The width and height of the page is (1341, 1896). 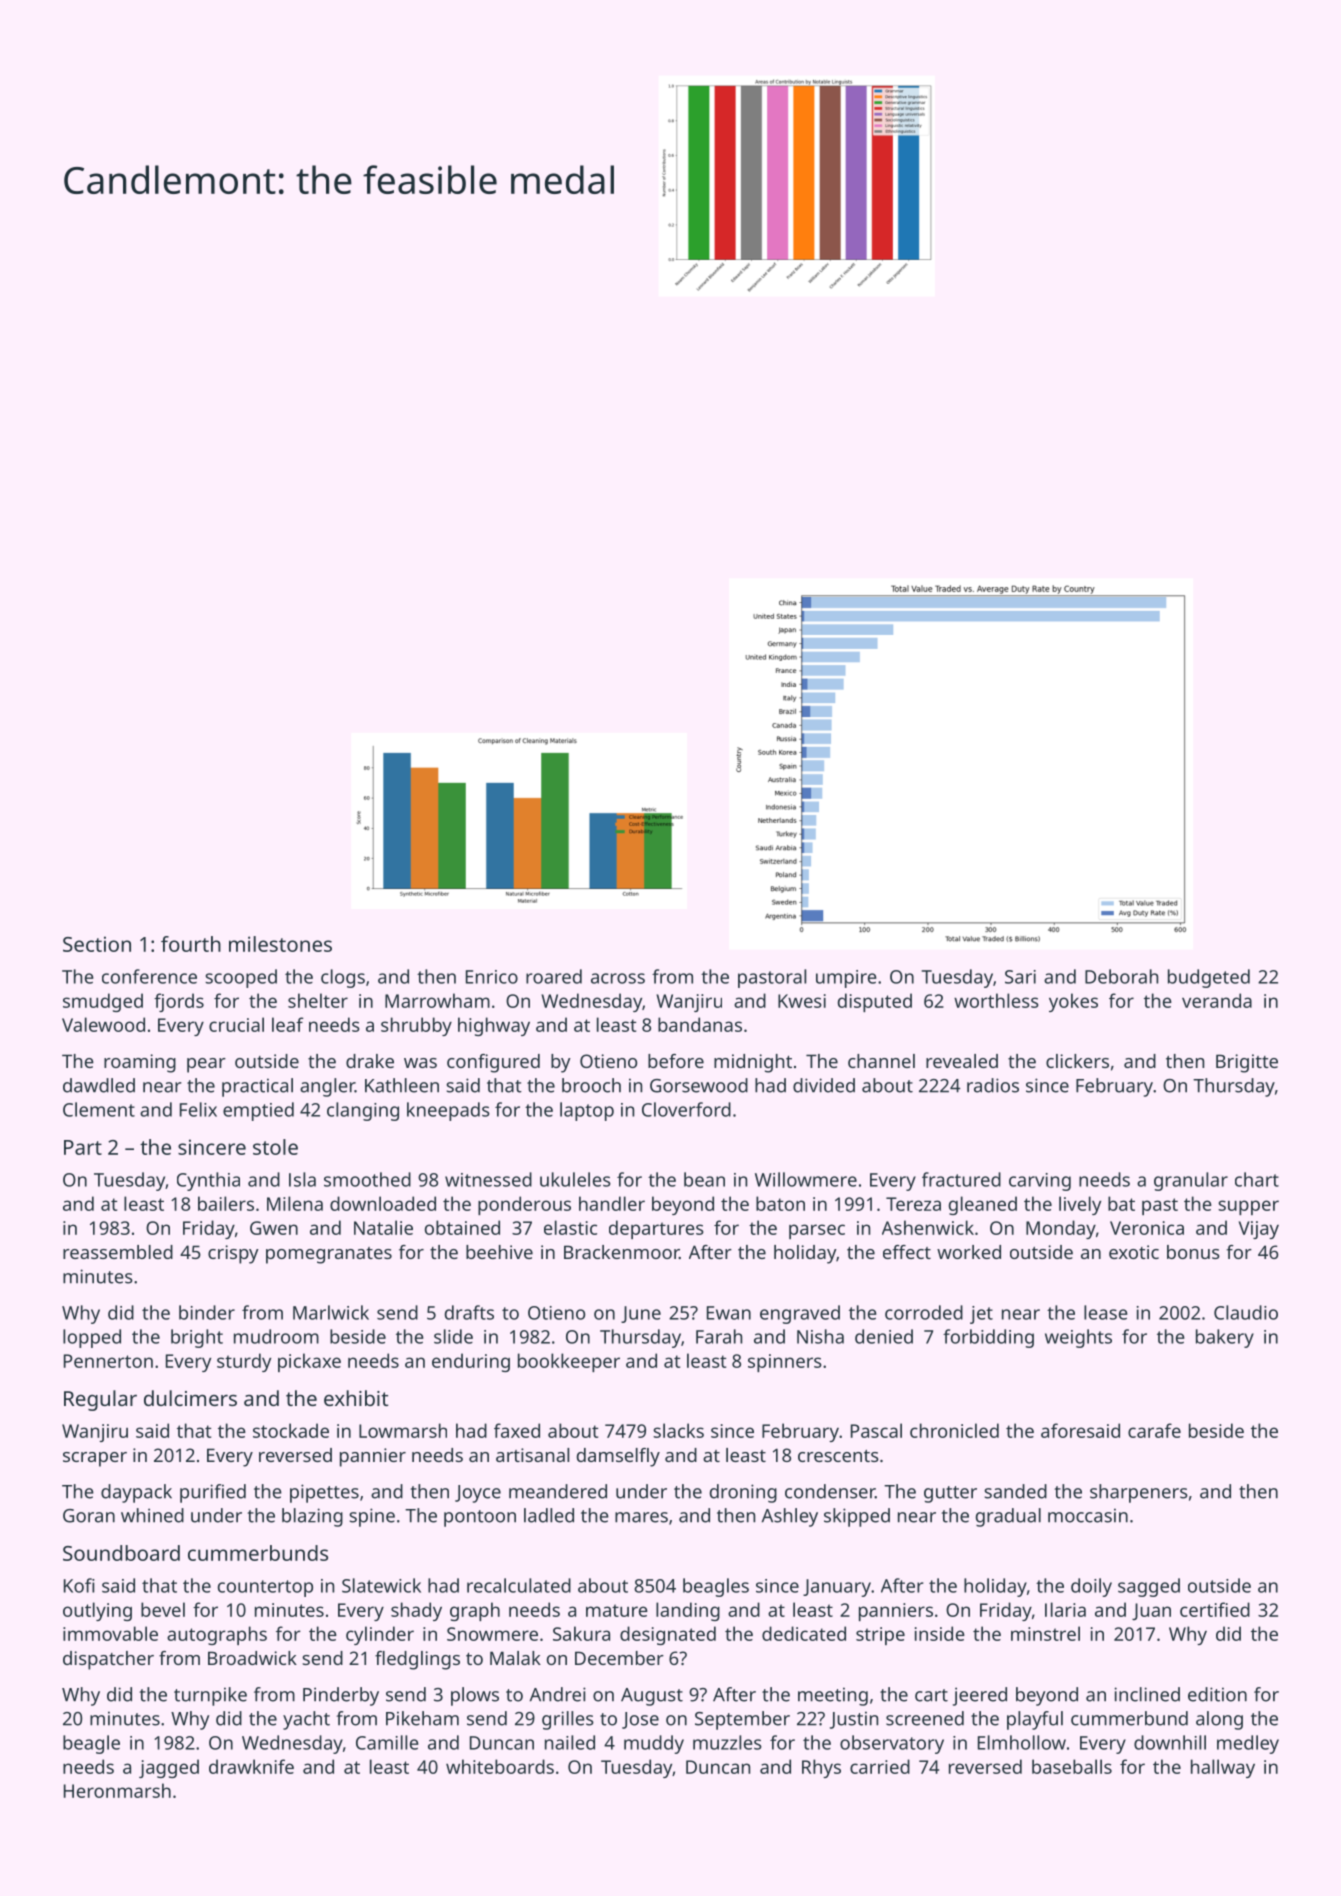 What do you see at coordinates (179, 1002) in the page?
I see `fjords` at bounding box center [179, 1002].
